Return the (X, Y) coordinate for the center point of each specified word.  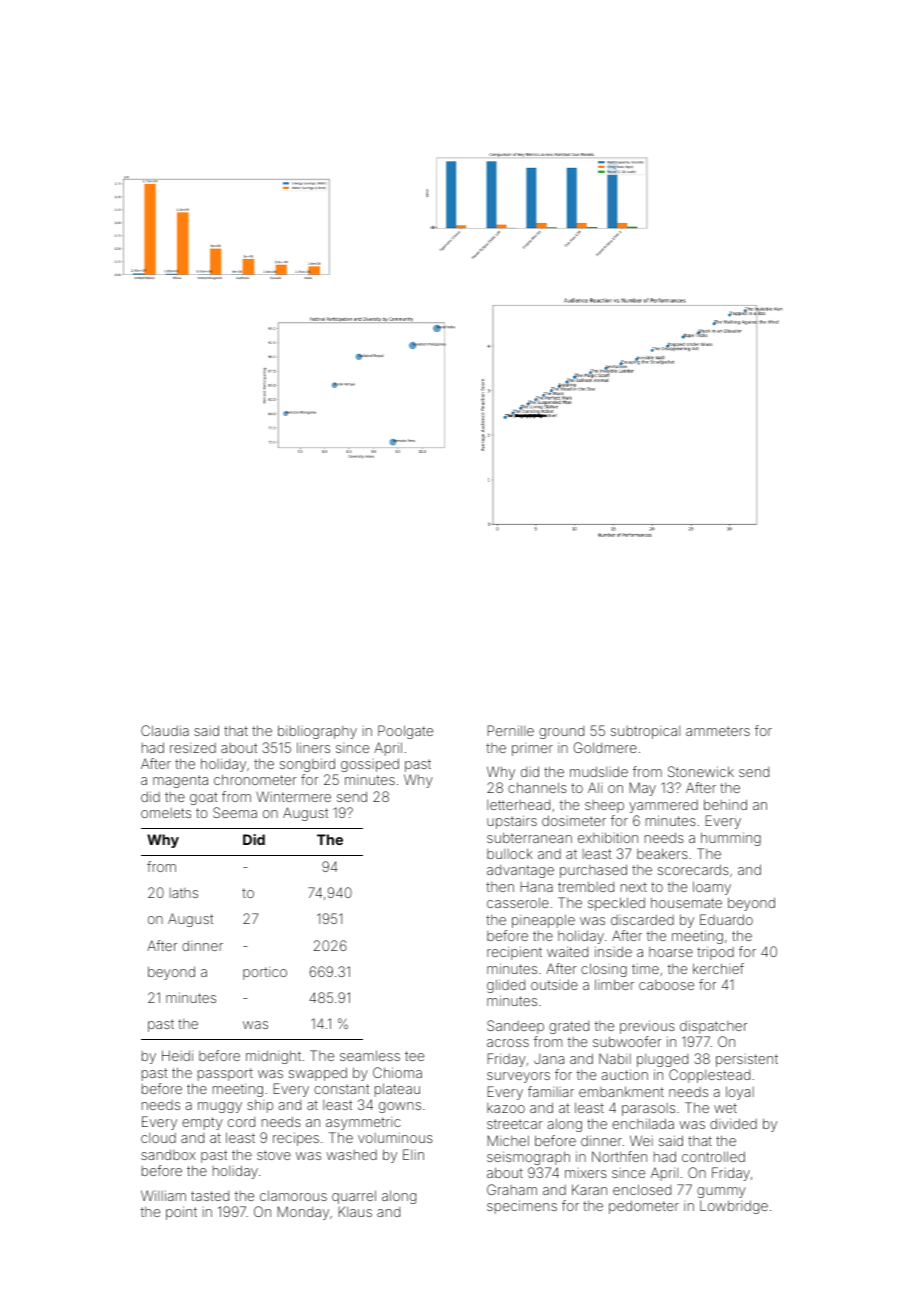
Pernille (510, 730)
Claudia (165, 730)
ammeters (718, 731)
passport (225, 1074)
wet (725, 1108)
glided (506, 986)
